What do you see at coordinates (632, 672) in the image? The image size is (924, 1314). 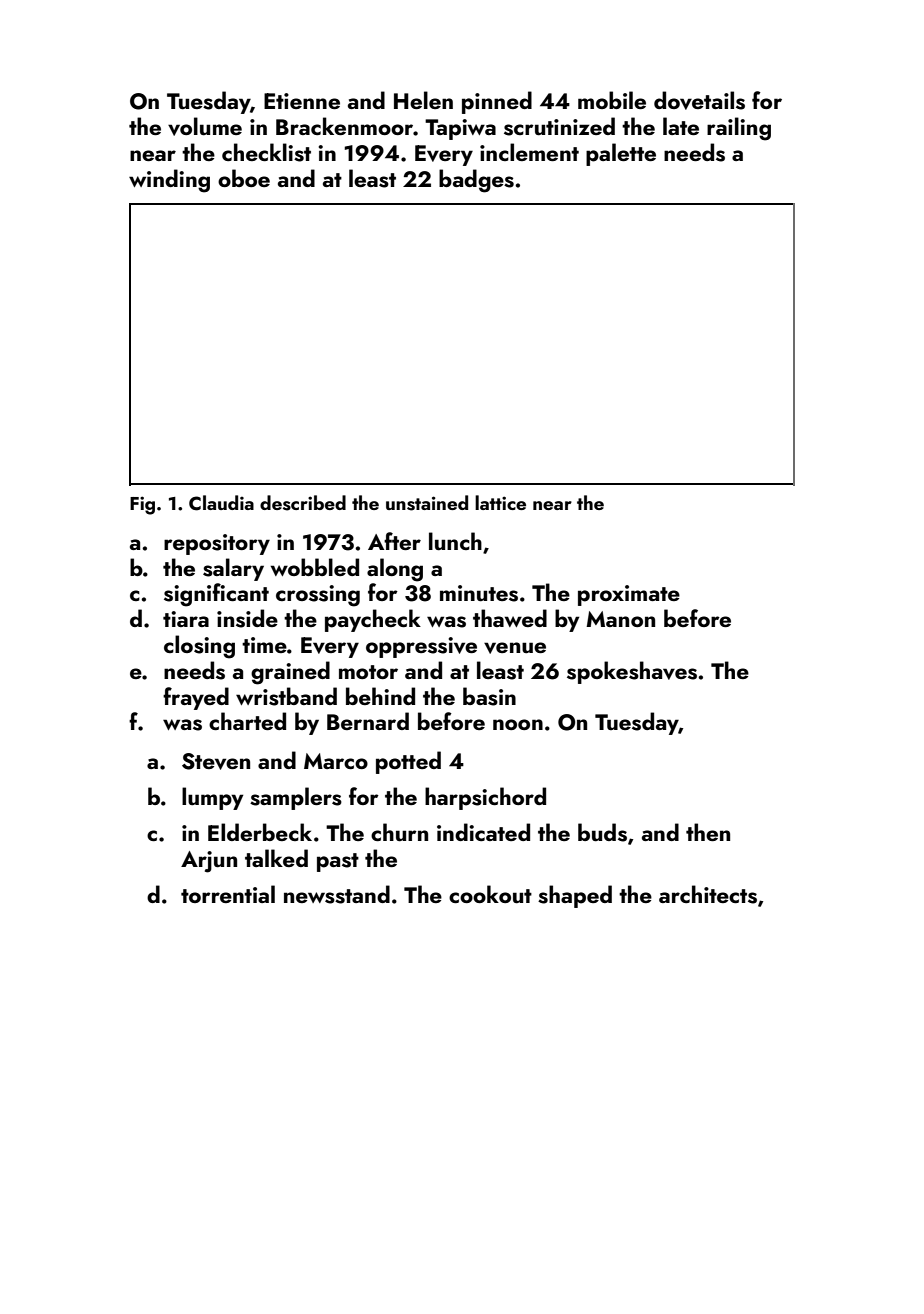 I see `spokeshaves` at bounding box center [632, 672].
